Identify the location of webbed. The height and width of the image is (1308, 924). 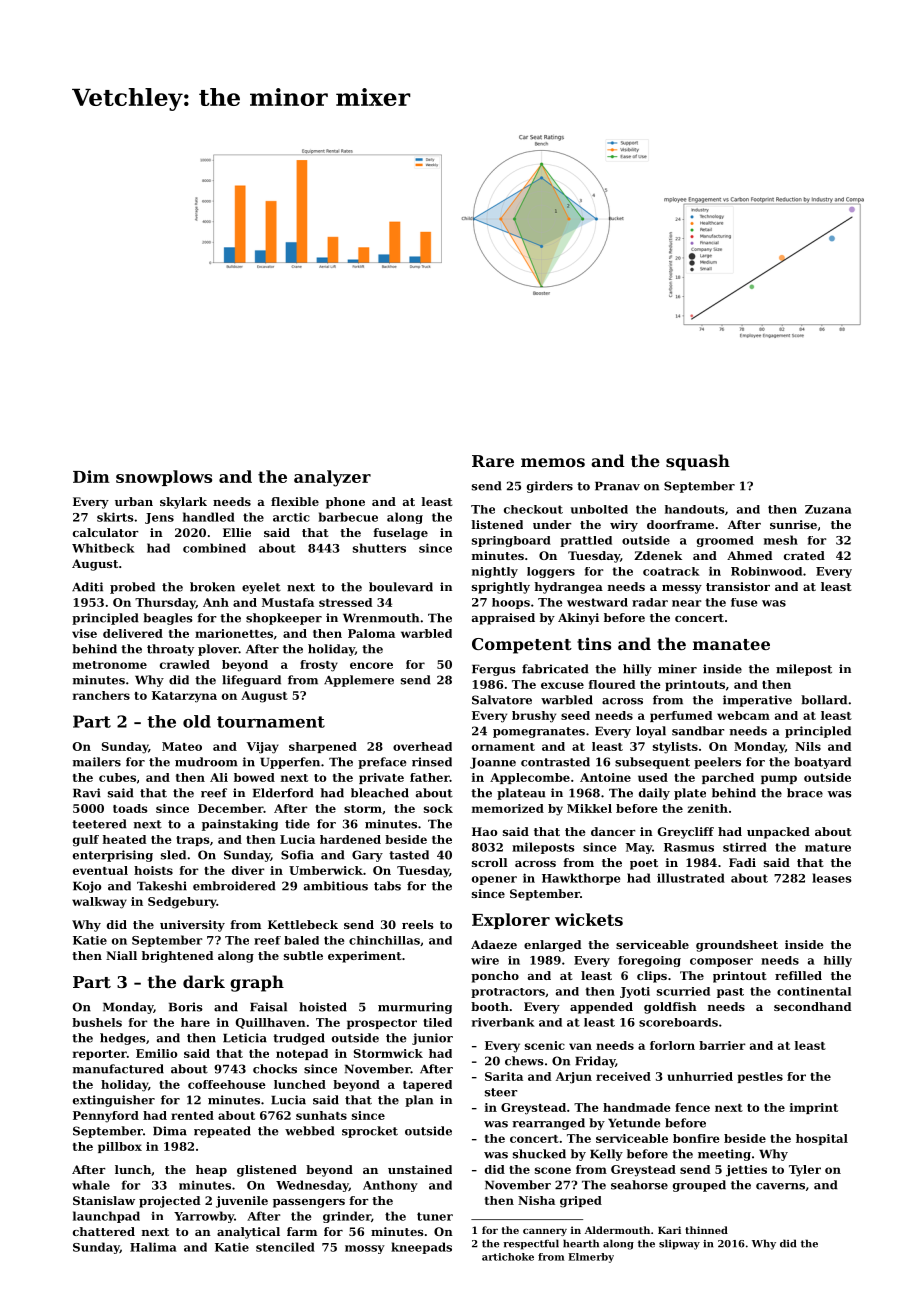
(310, 1131).
